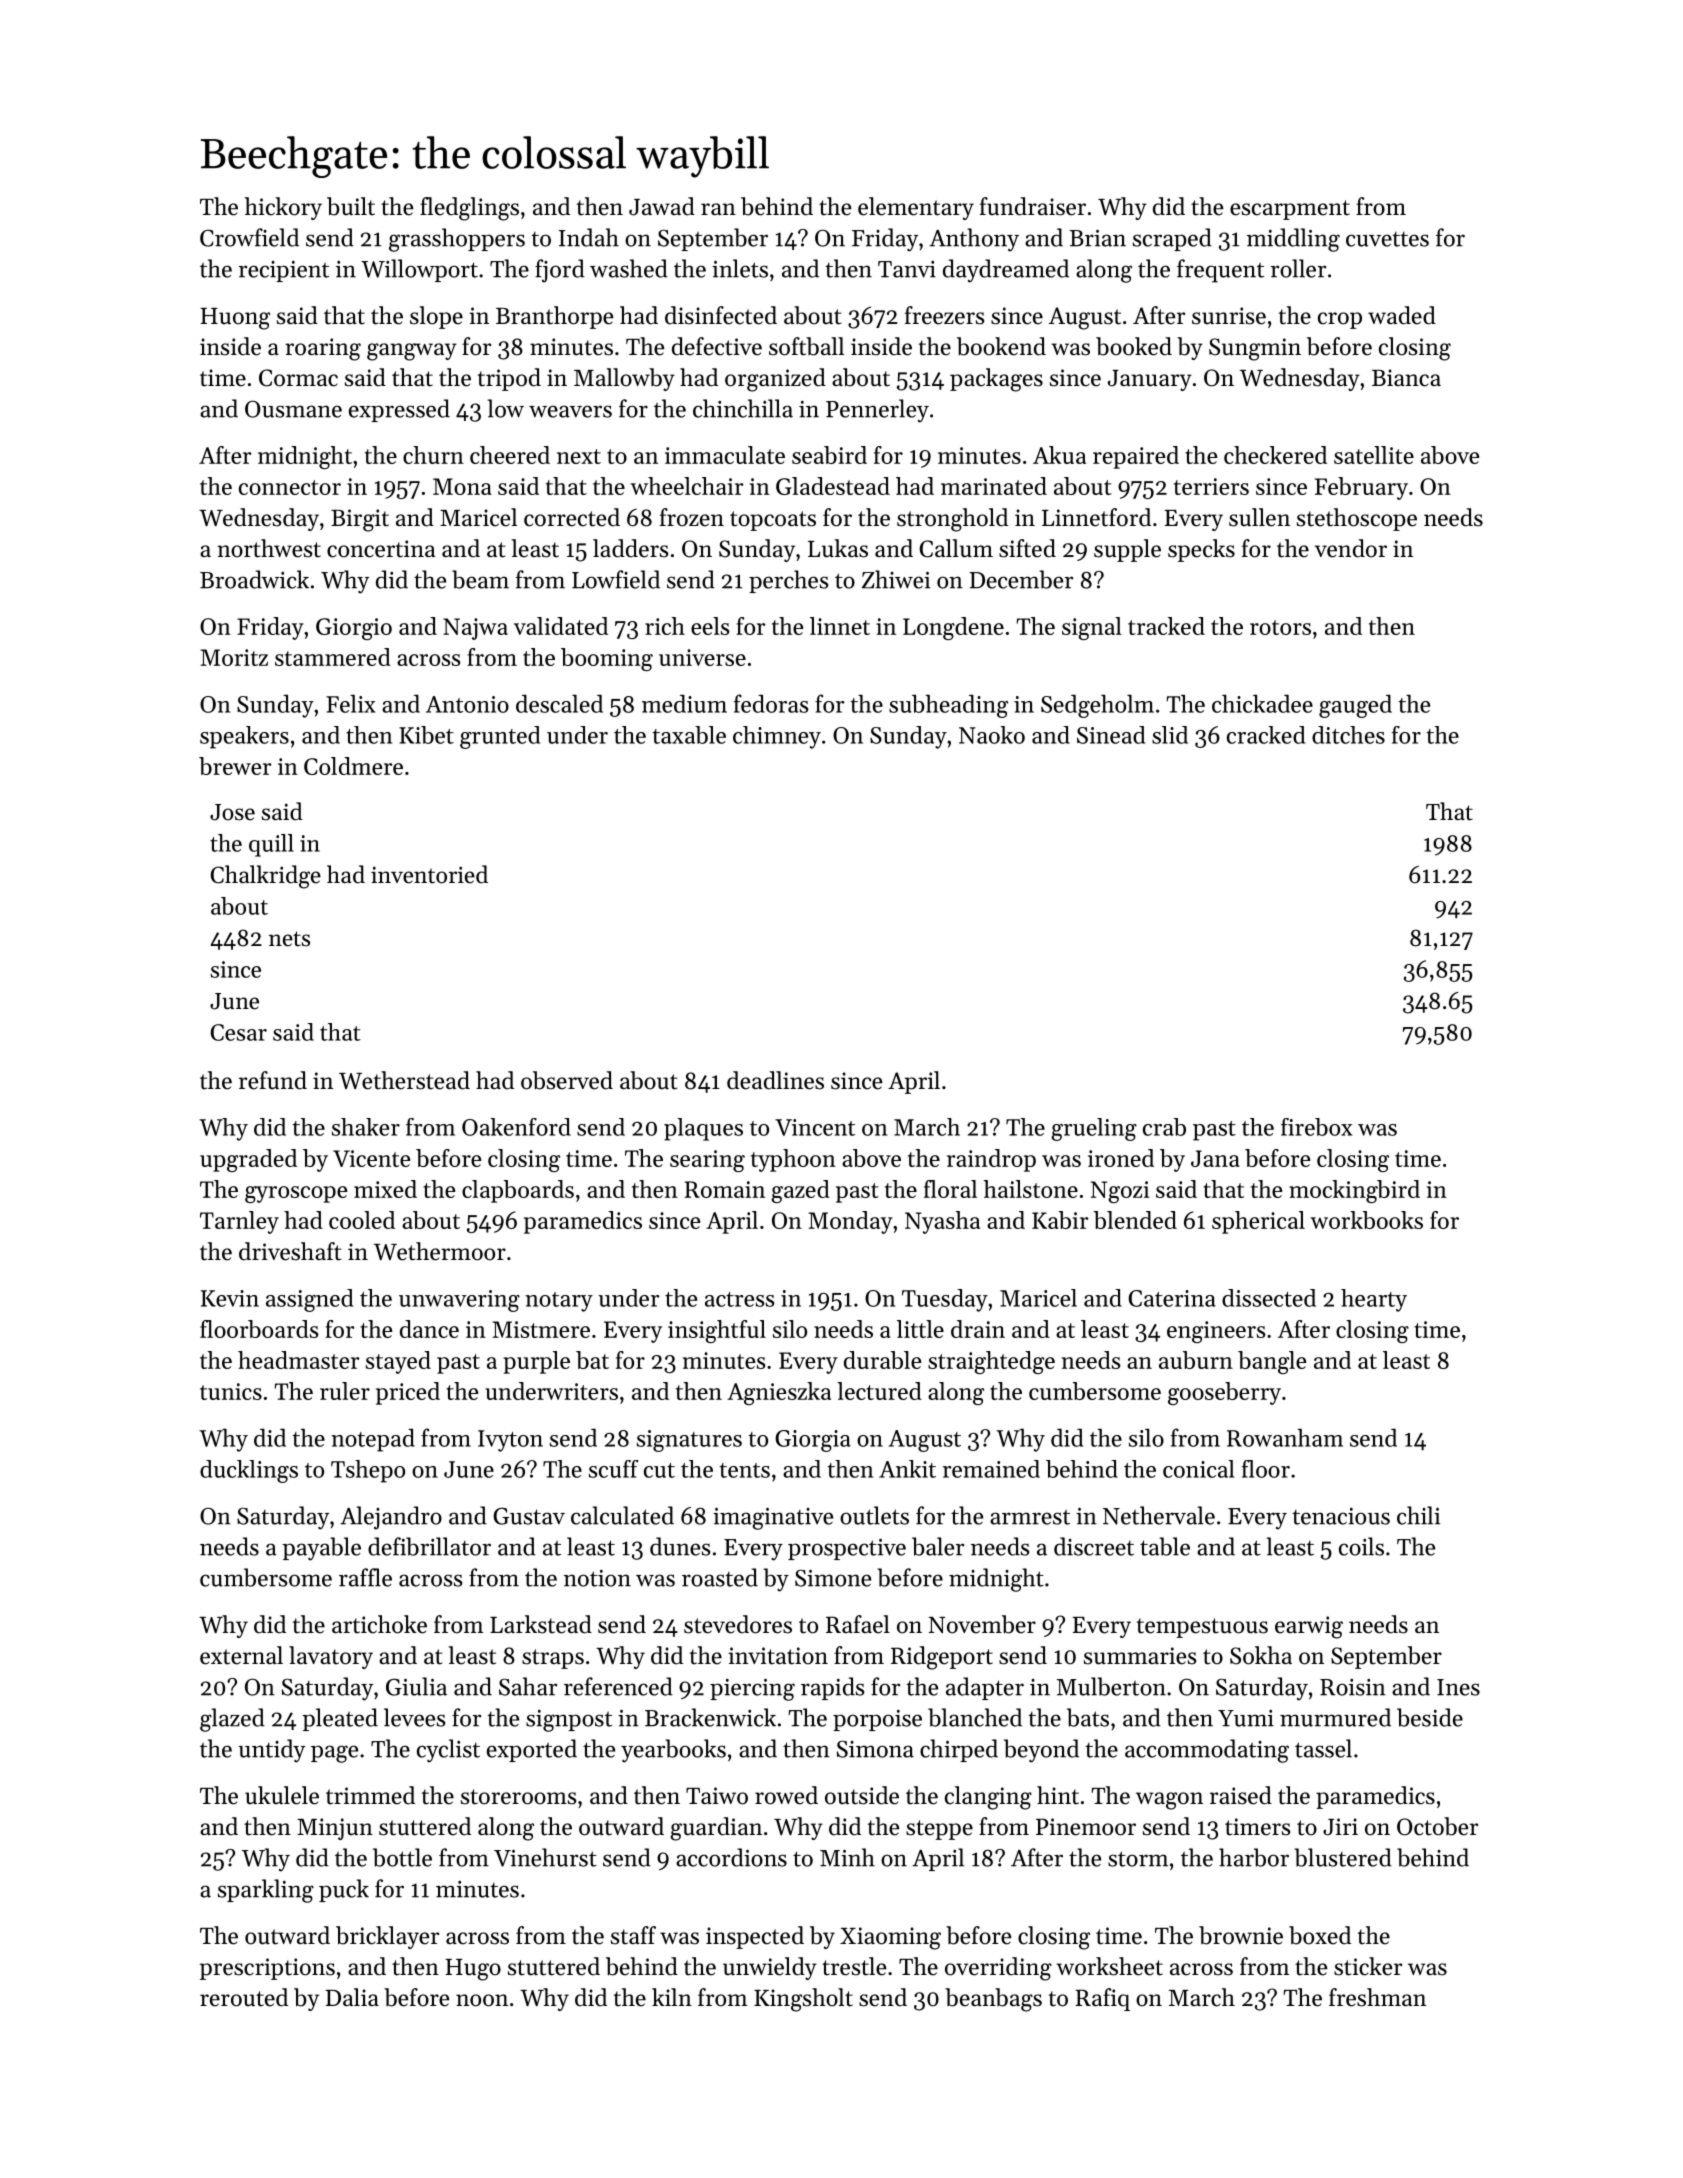 This screenshot has width=1683, height=2178. Describe the element at coordinates (624, 379) in the screenshot. I see `Mallowby` at that location.
